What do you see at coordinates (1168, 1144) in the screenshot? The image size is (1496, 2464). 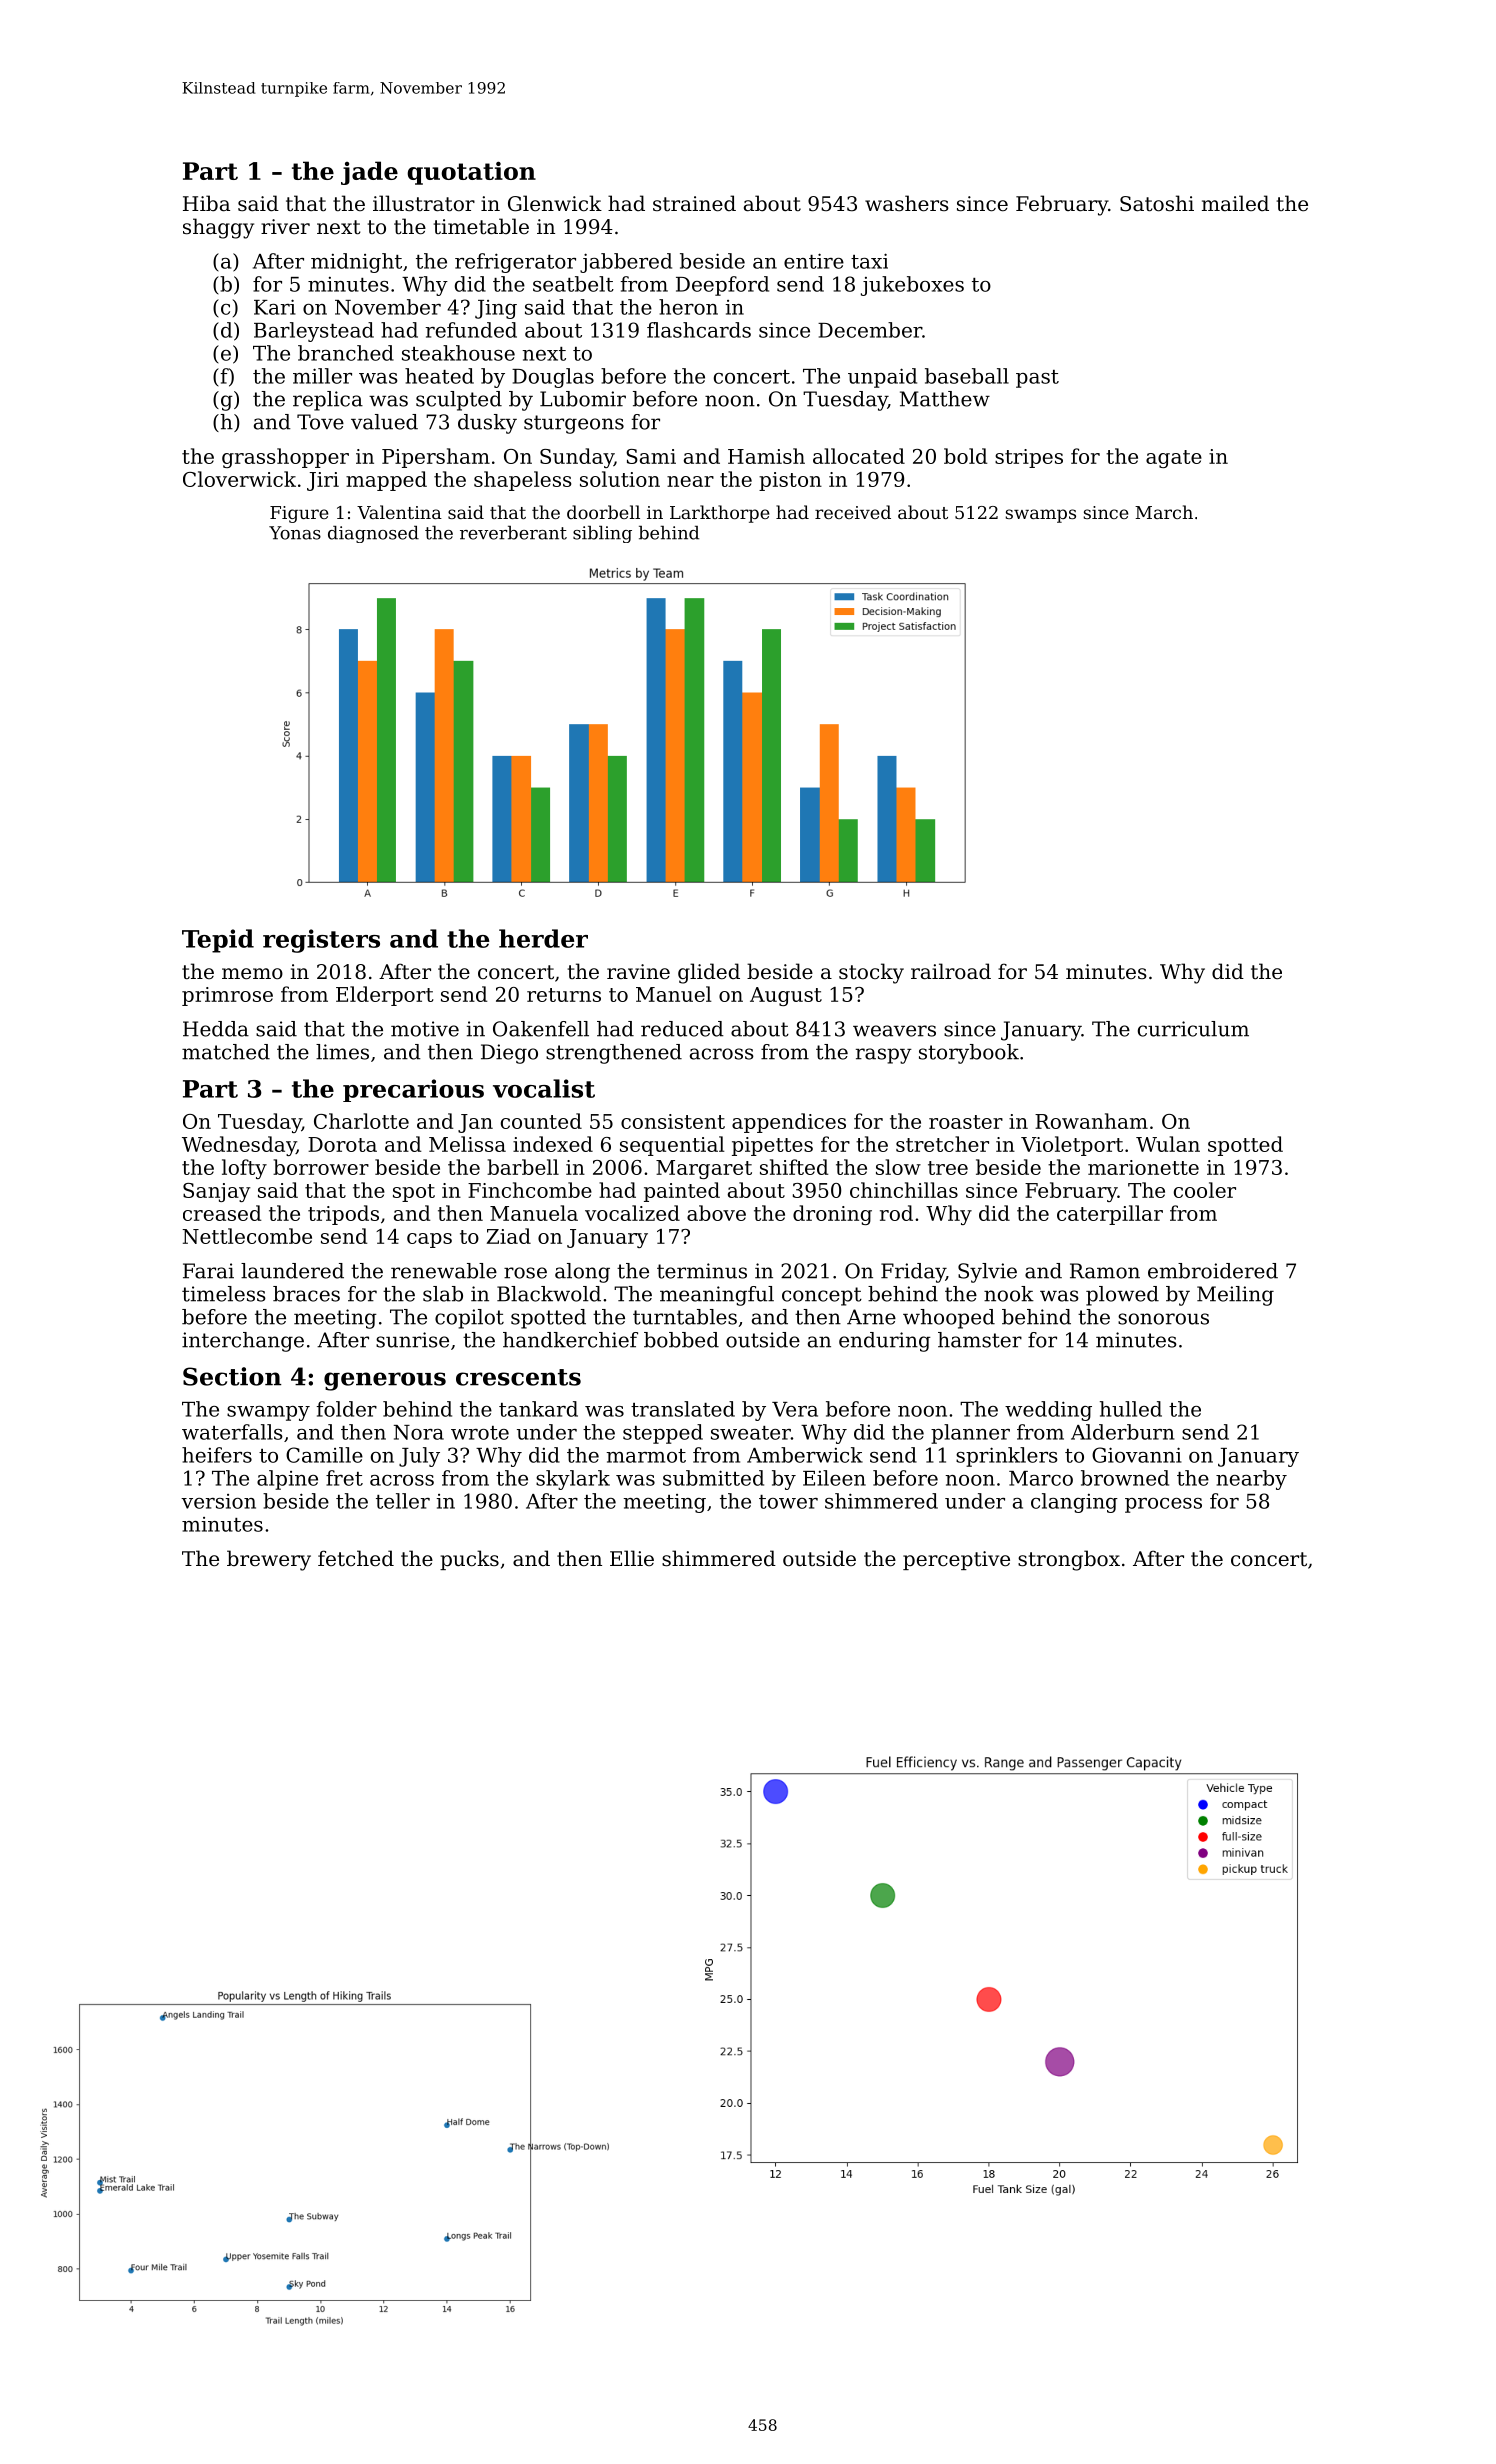 I see `Wulan` at bounding box center [1168, 1144].
